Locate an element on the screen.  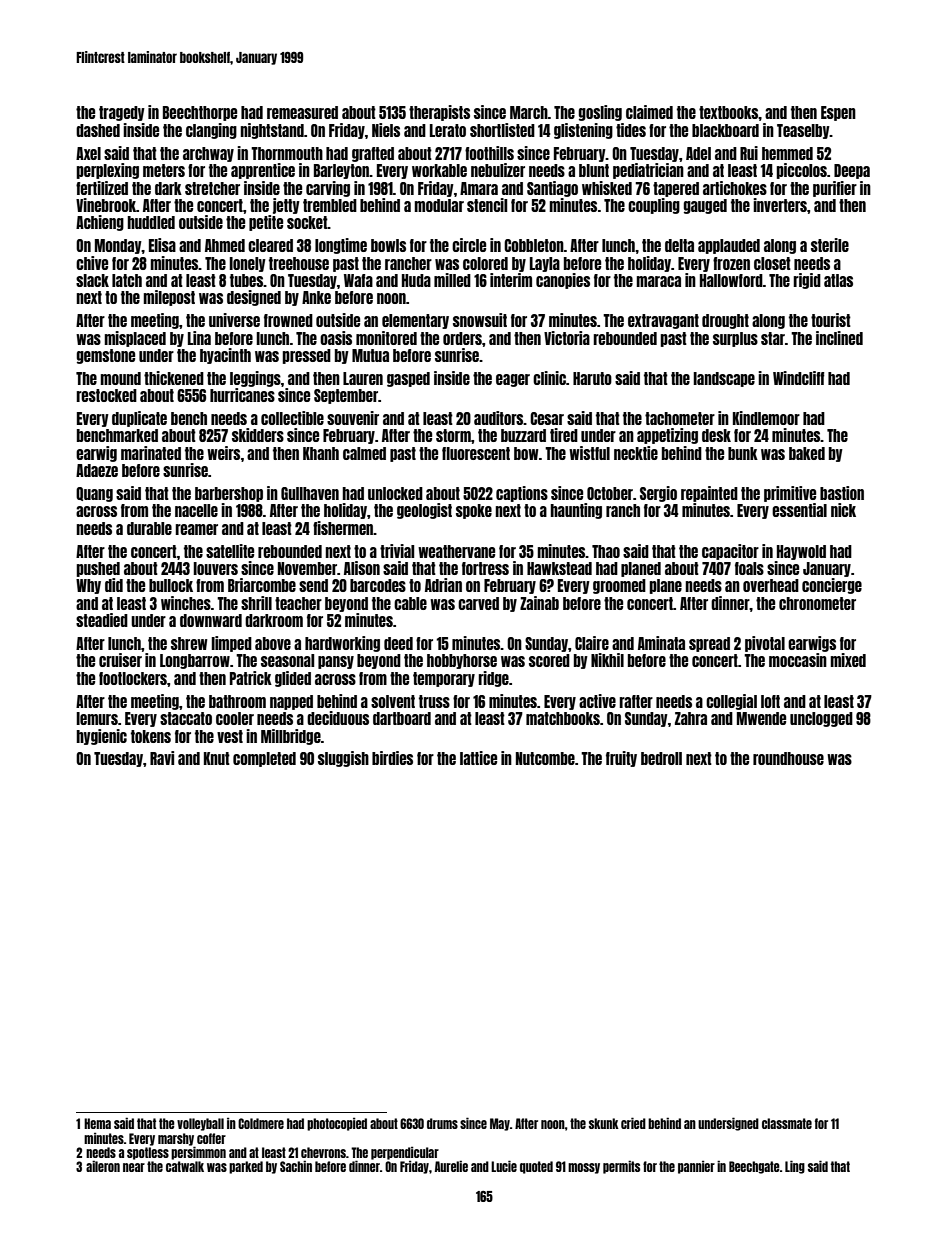
Aurelie is located at coordinates (451, 1166).
